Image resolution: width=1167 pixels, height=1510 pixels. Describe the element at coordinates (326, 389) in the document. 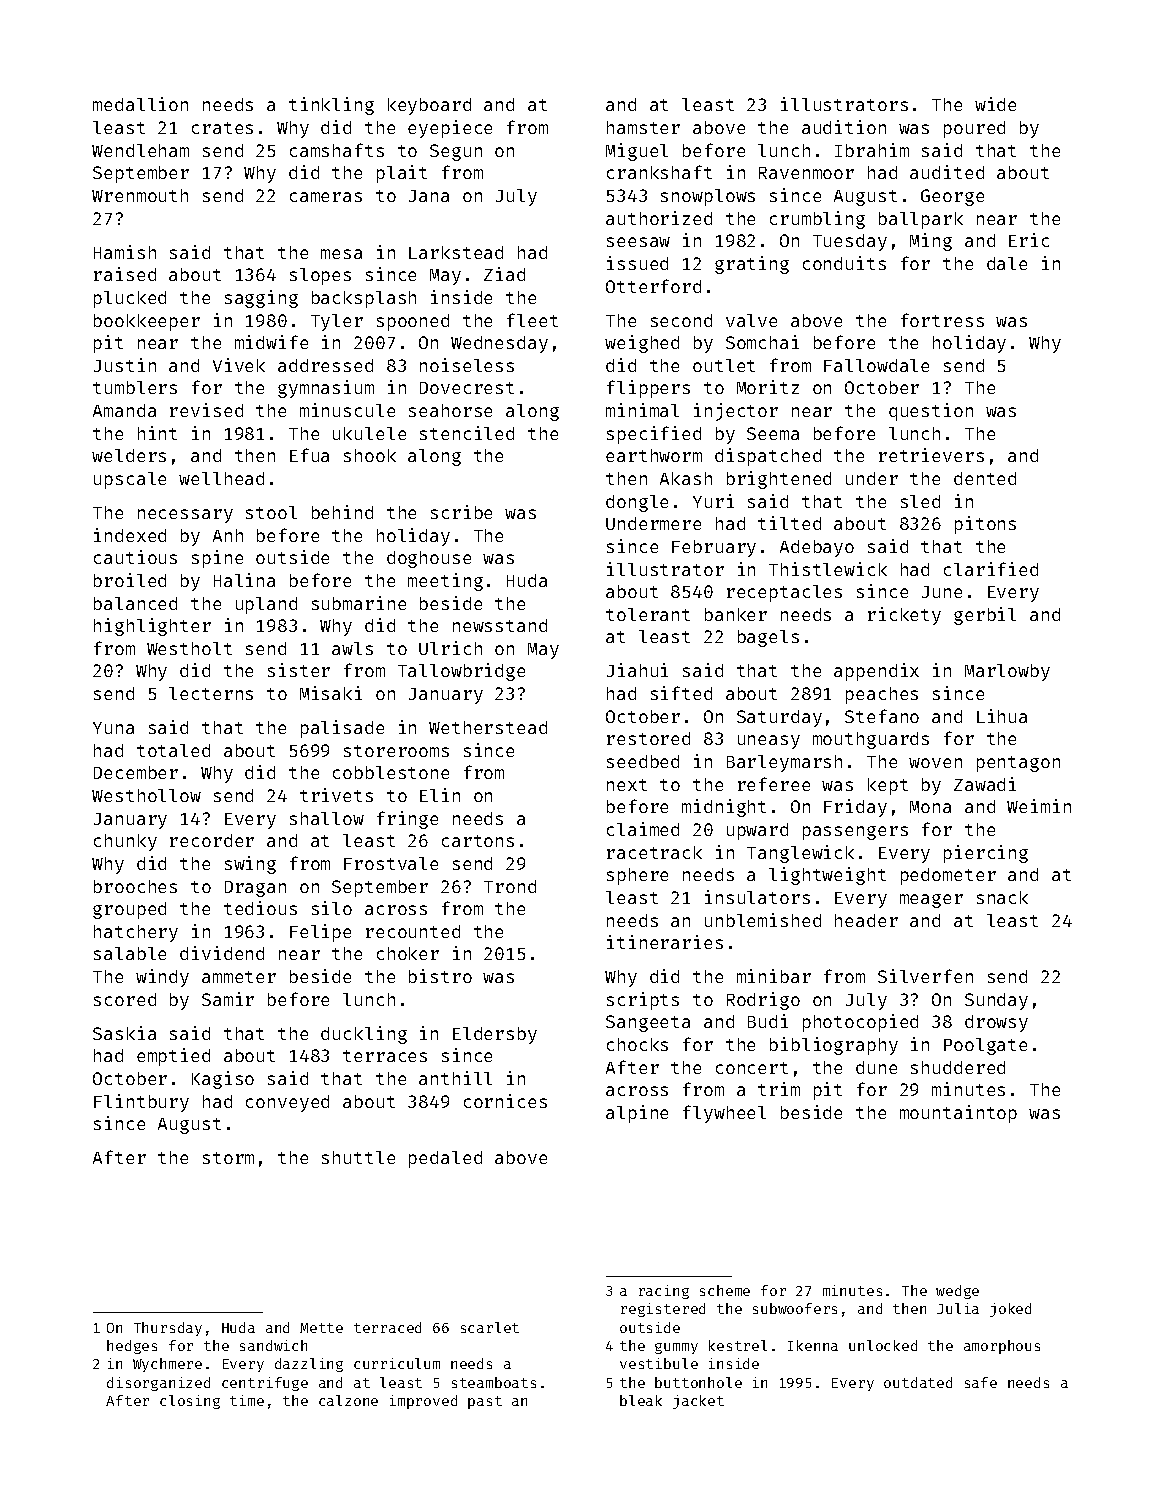

I see `gymnasium` at that location.
